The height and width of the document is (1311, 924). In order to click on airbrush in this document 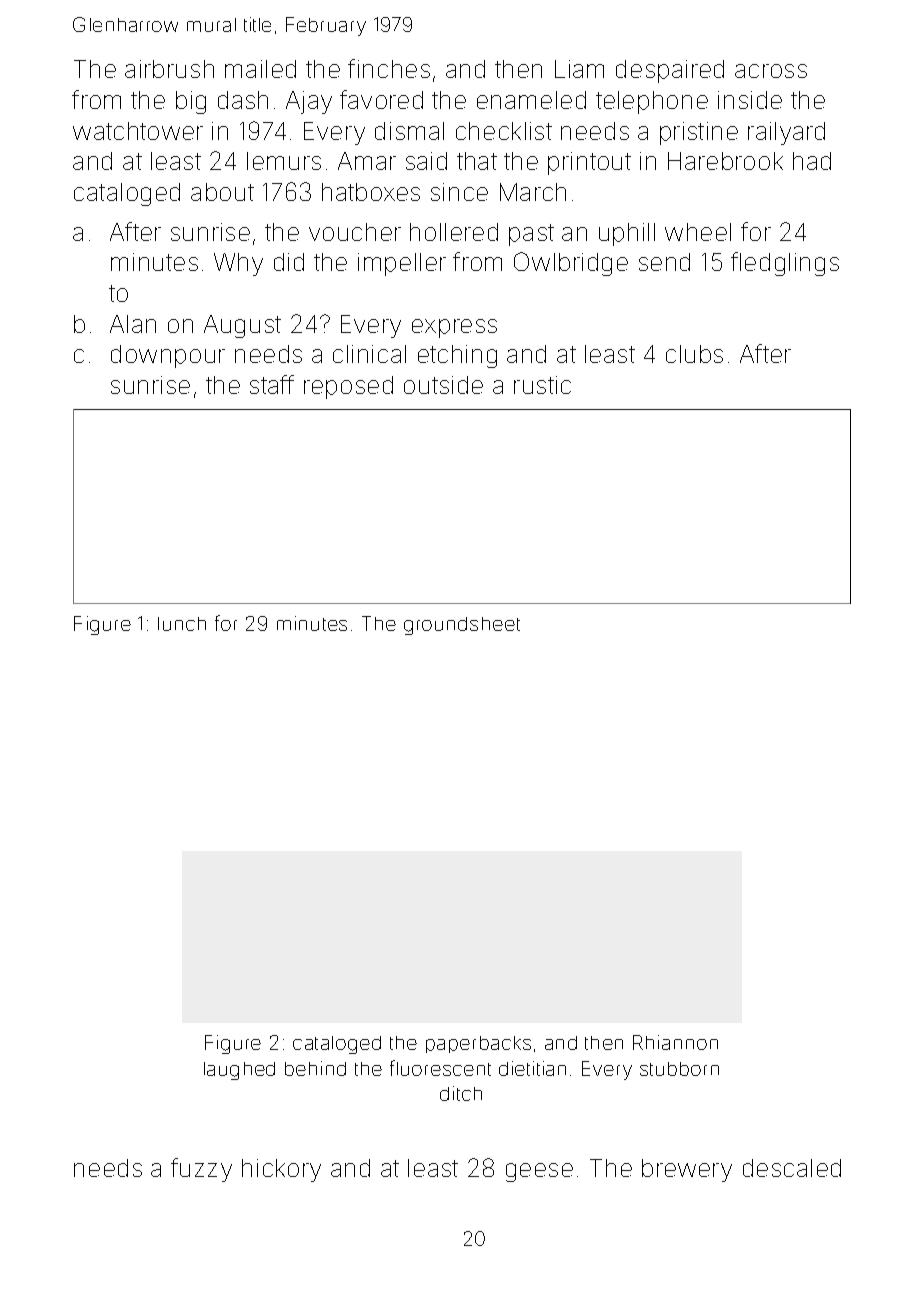, I will do `click(169, 69)`.
